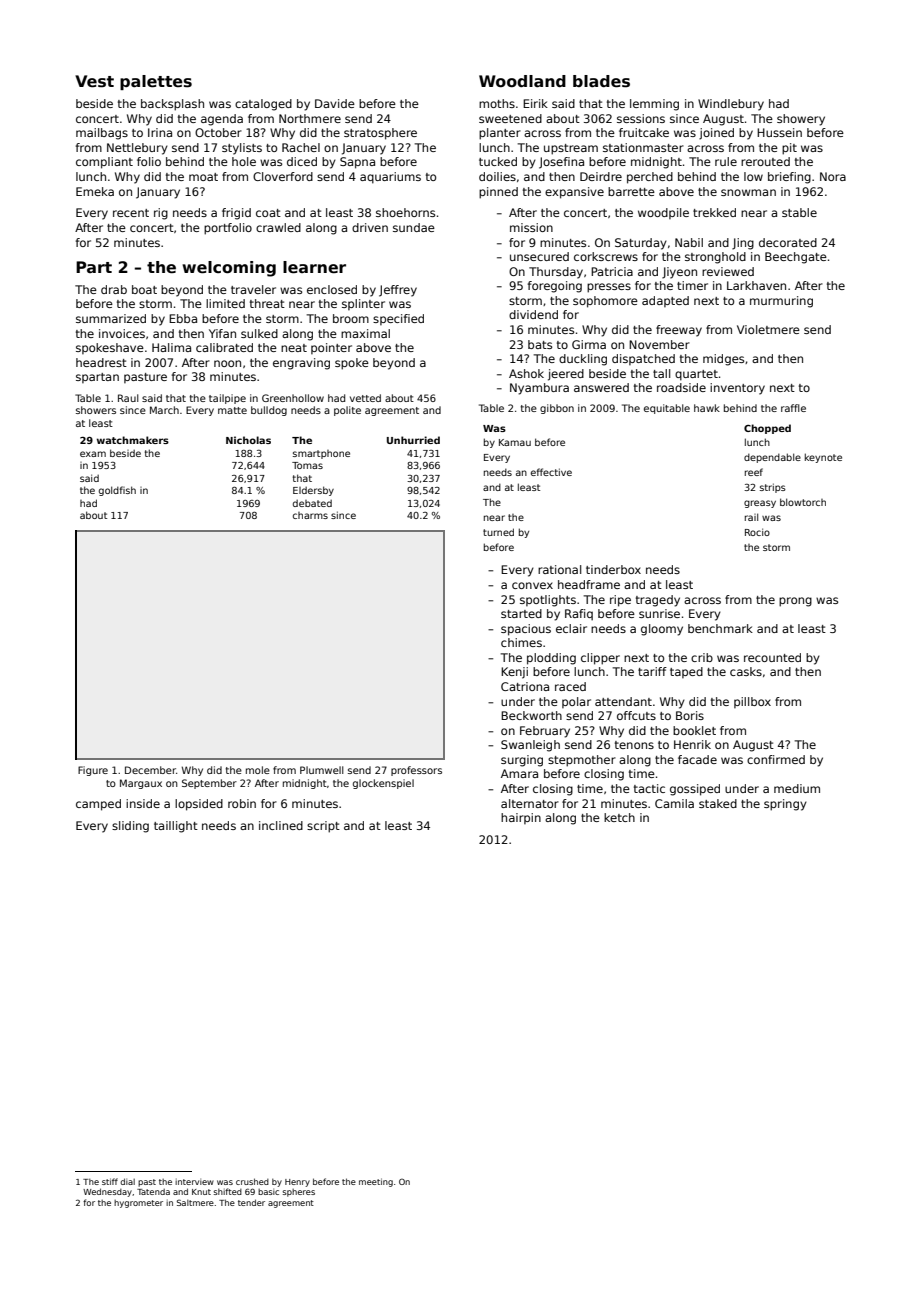  I want to click on staked, so click(718, 803).
